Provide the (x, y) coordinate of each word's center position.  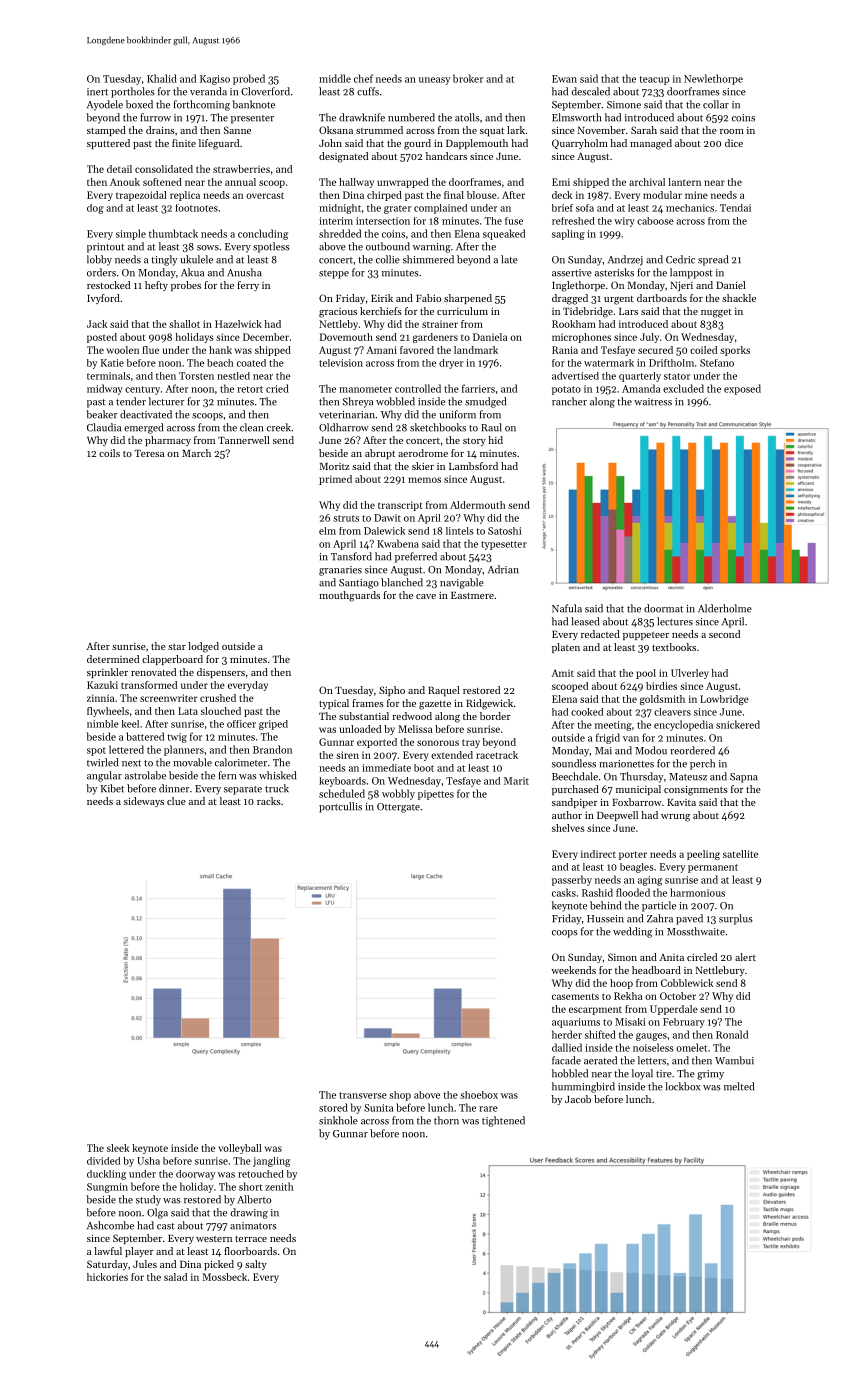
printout (105, 248)
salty (256, 1265)
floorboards (250, 1251)
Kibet (112, 788)
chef (363, 78)
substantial (364, 716)
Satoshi (504, 531)
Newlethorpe (713, 79)
